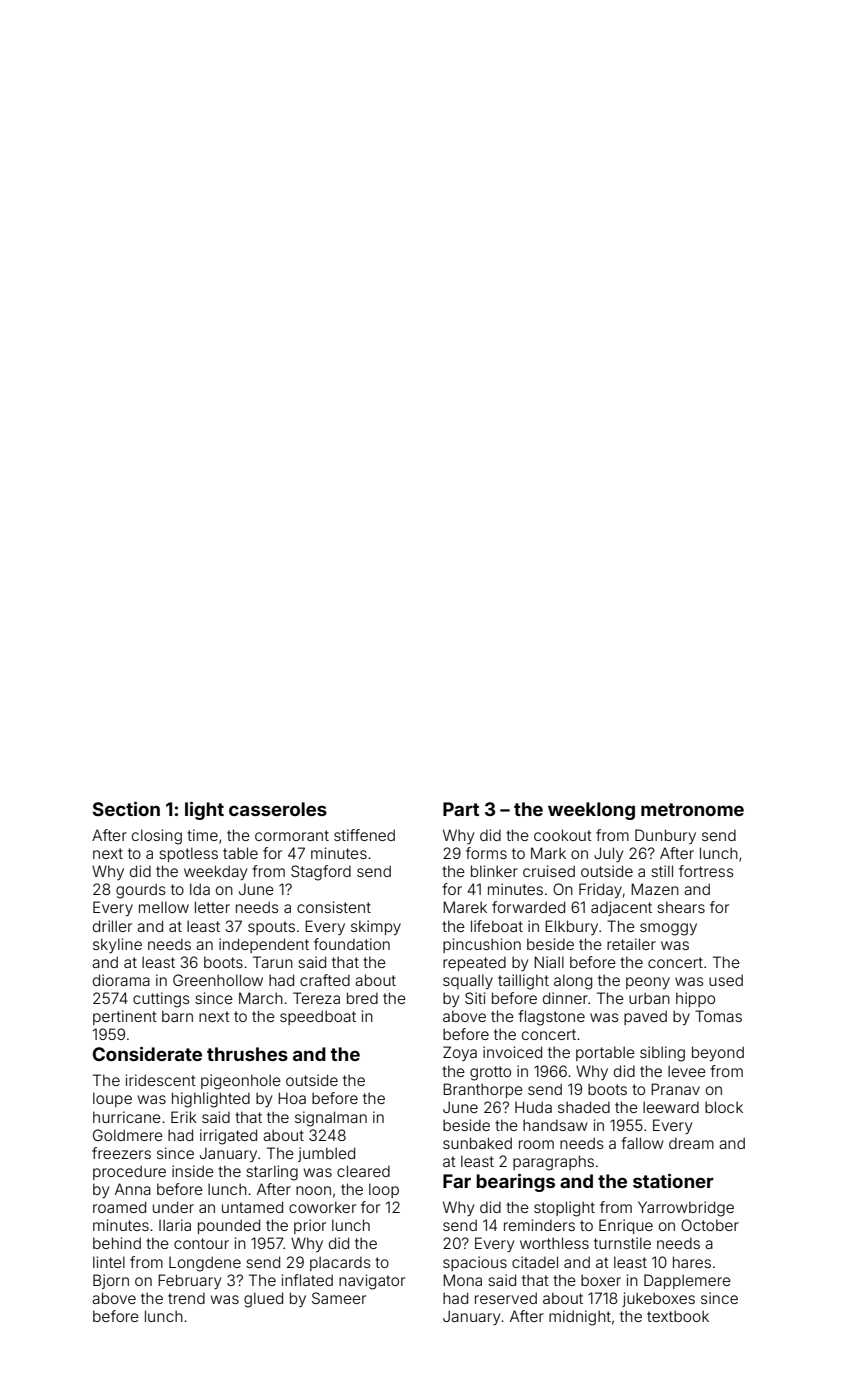 This document has height=1400, width=849. I want to click on sunbaked, so click(477, 1143).
